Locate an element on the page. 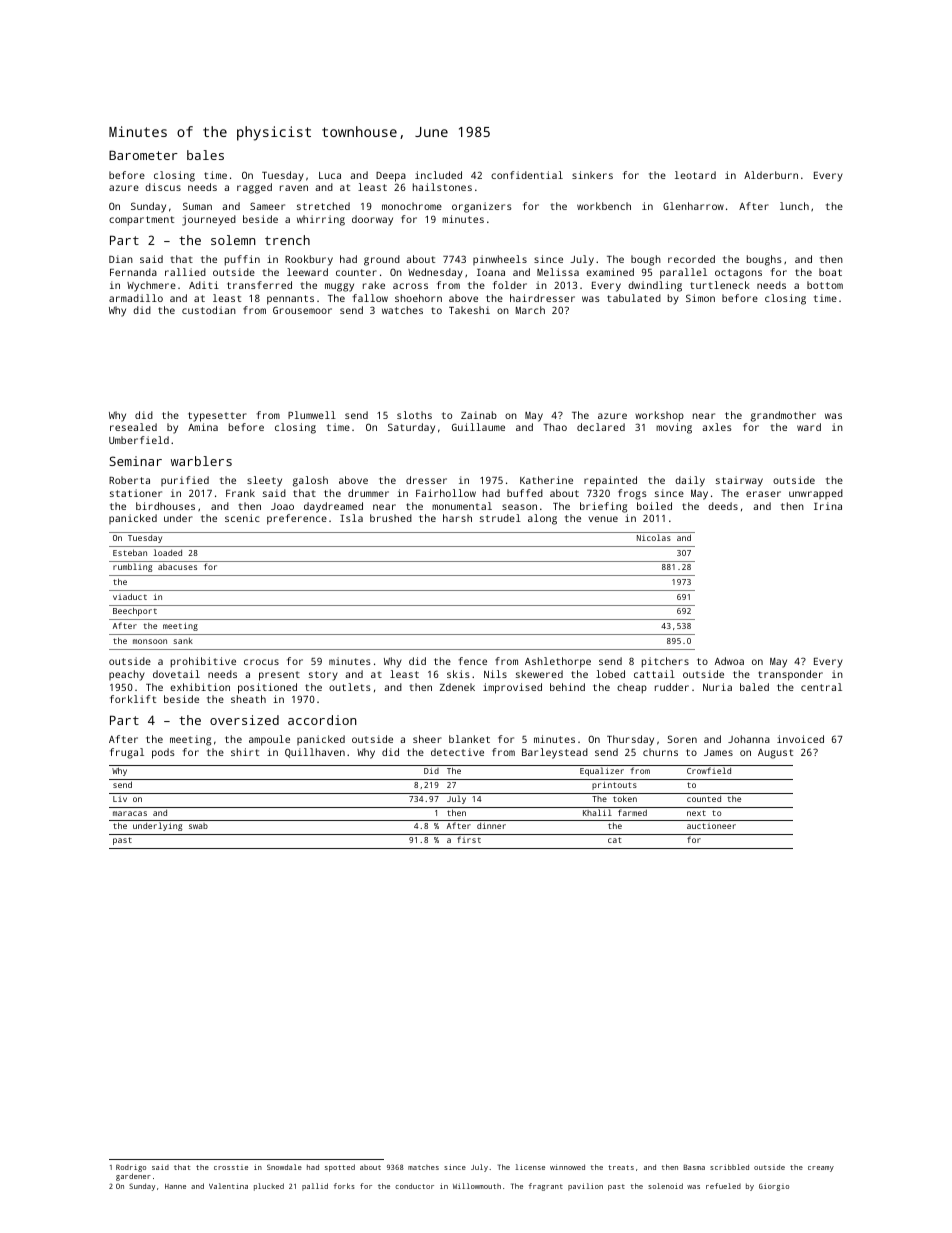 The image size is (952, 1233). monochrome is located at coordinates (412, 206).
